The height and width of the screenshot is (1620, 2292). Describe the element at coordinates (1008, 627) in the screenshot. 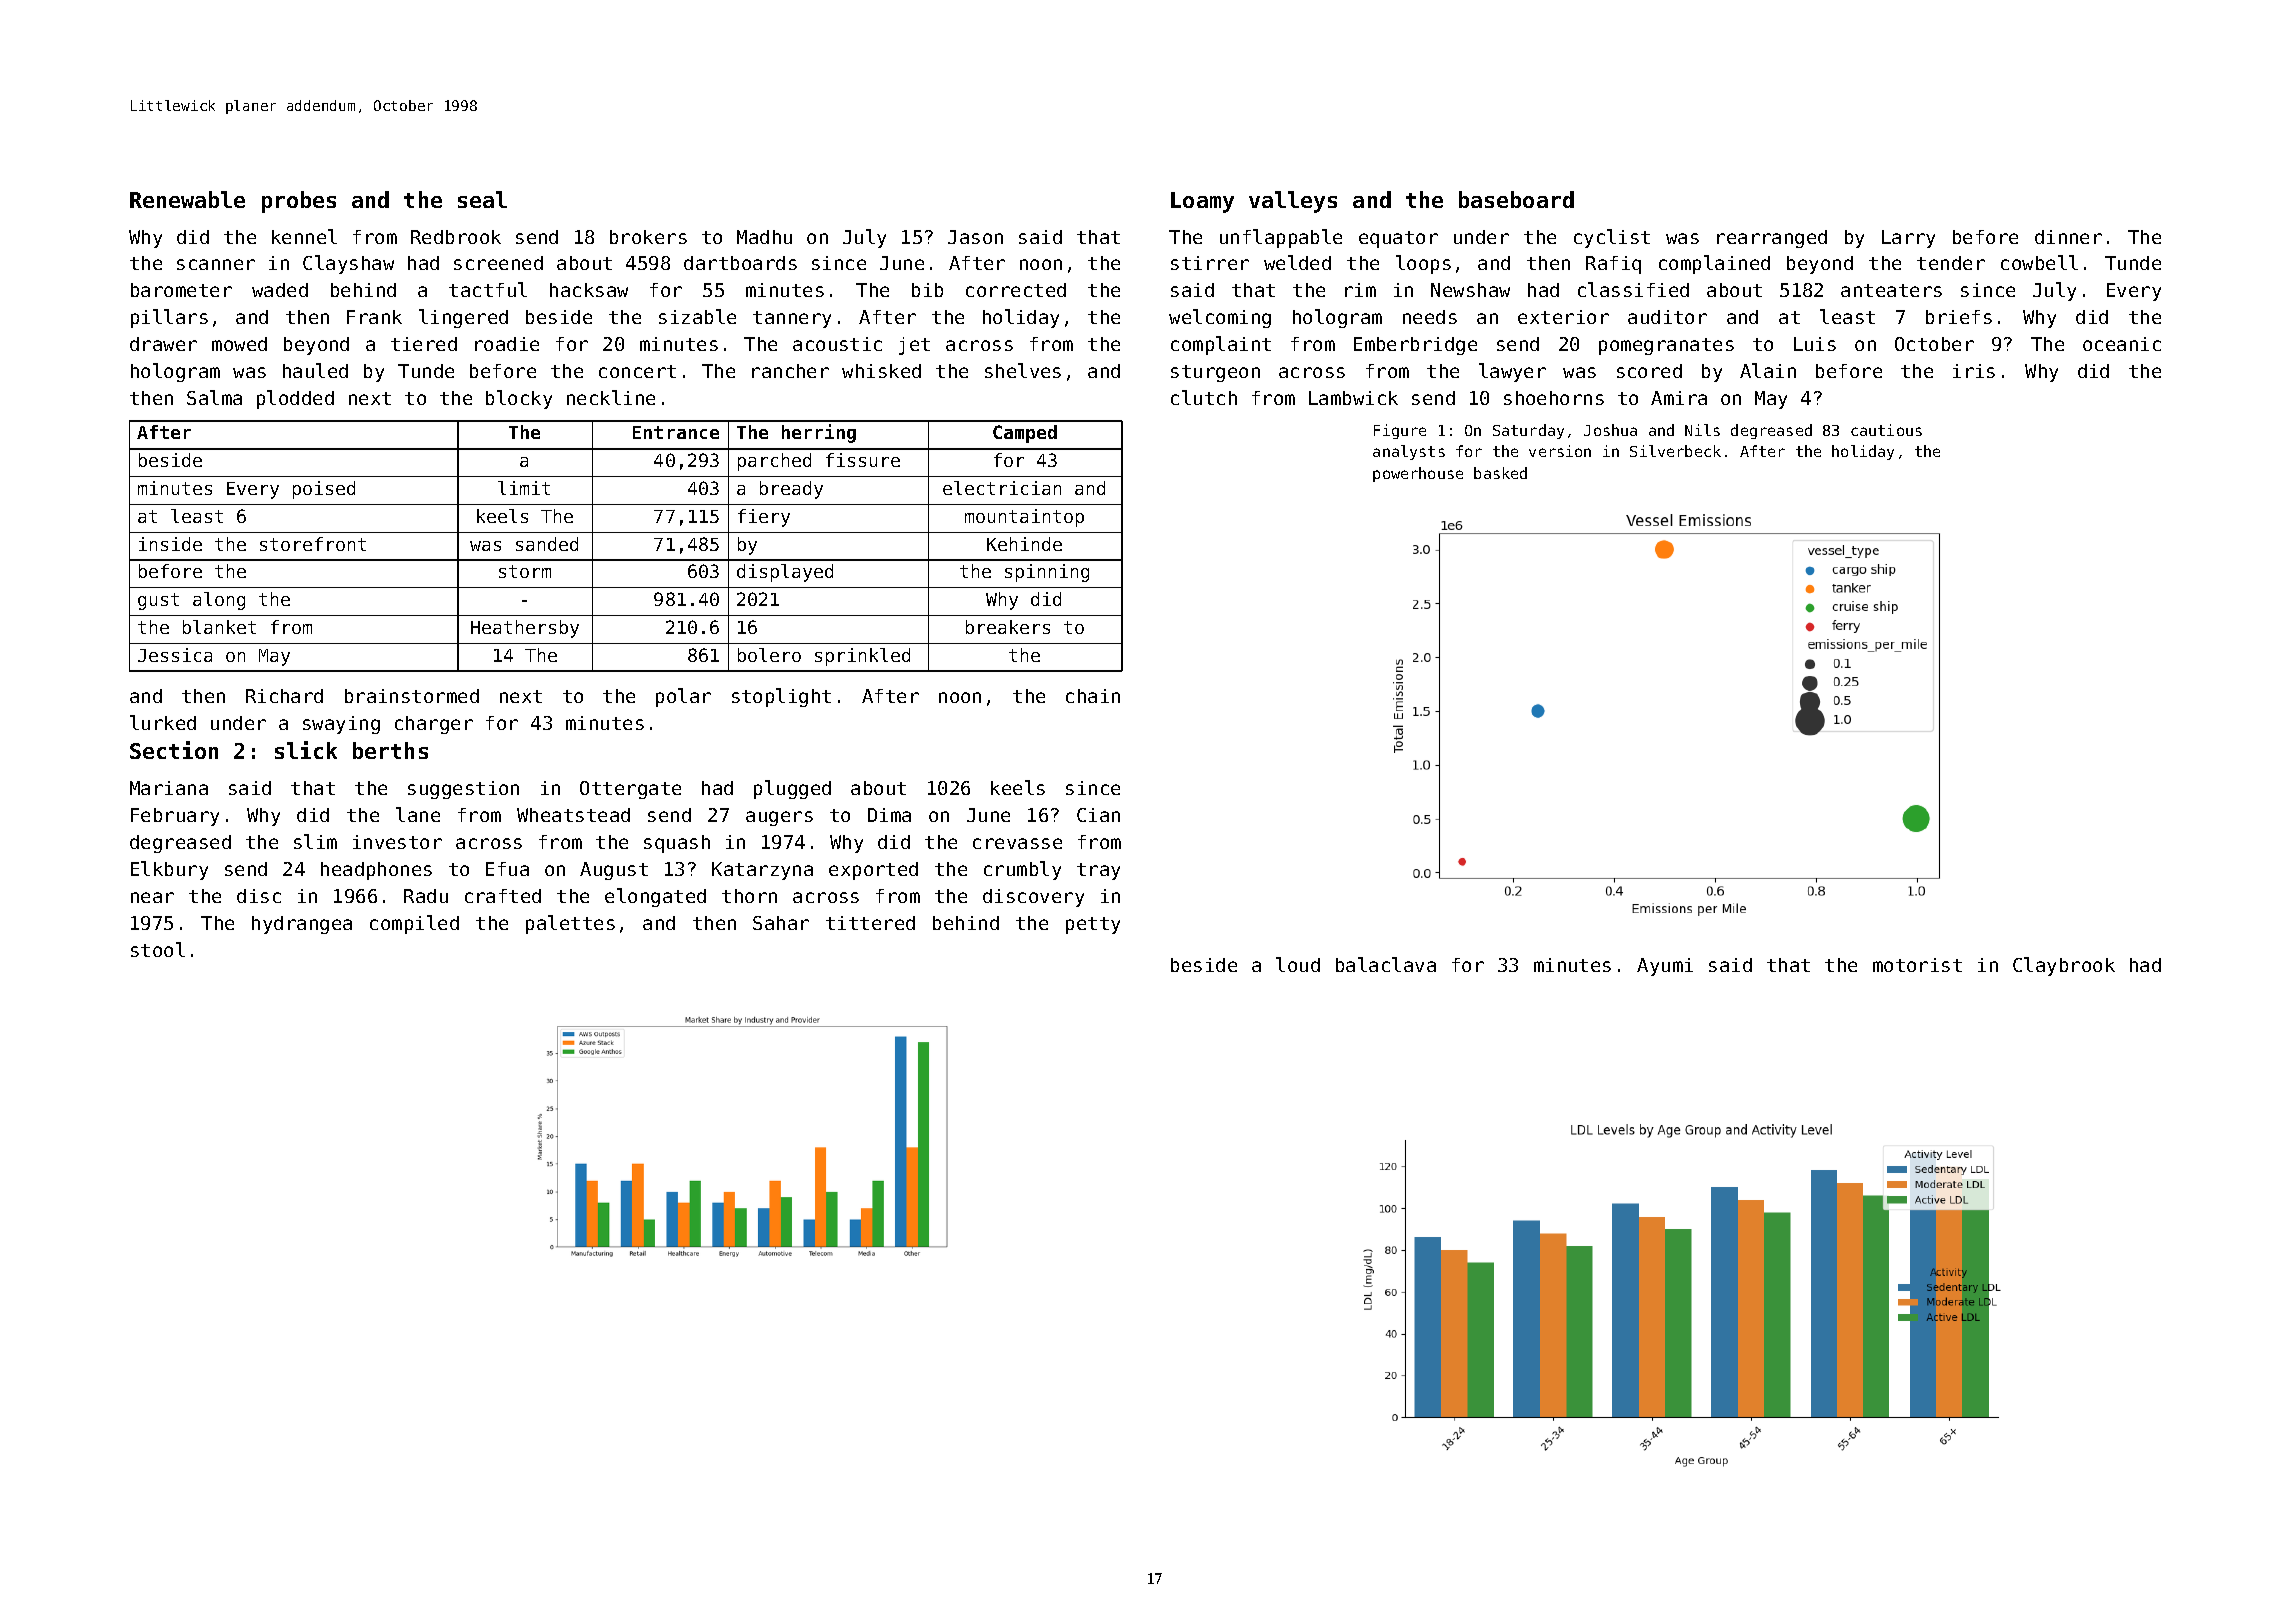

I see `breakers` at that location.
